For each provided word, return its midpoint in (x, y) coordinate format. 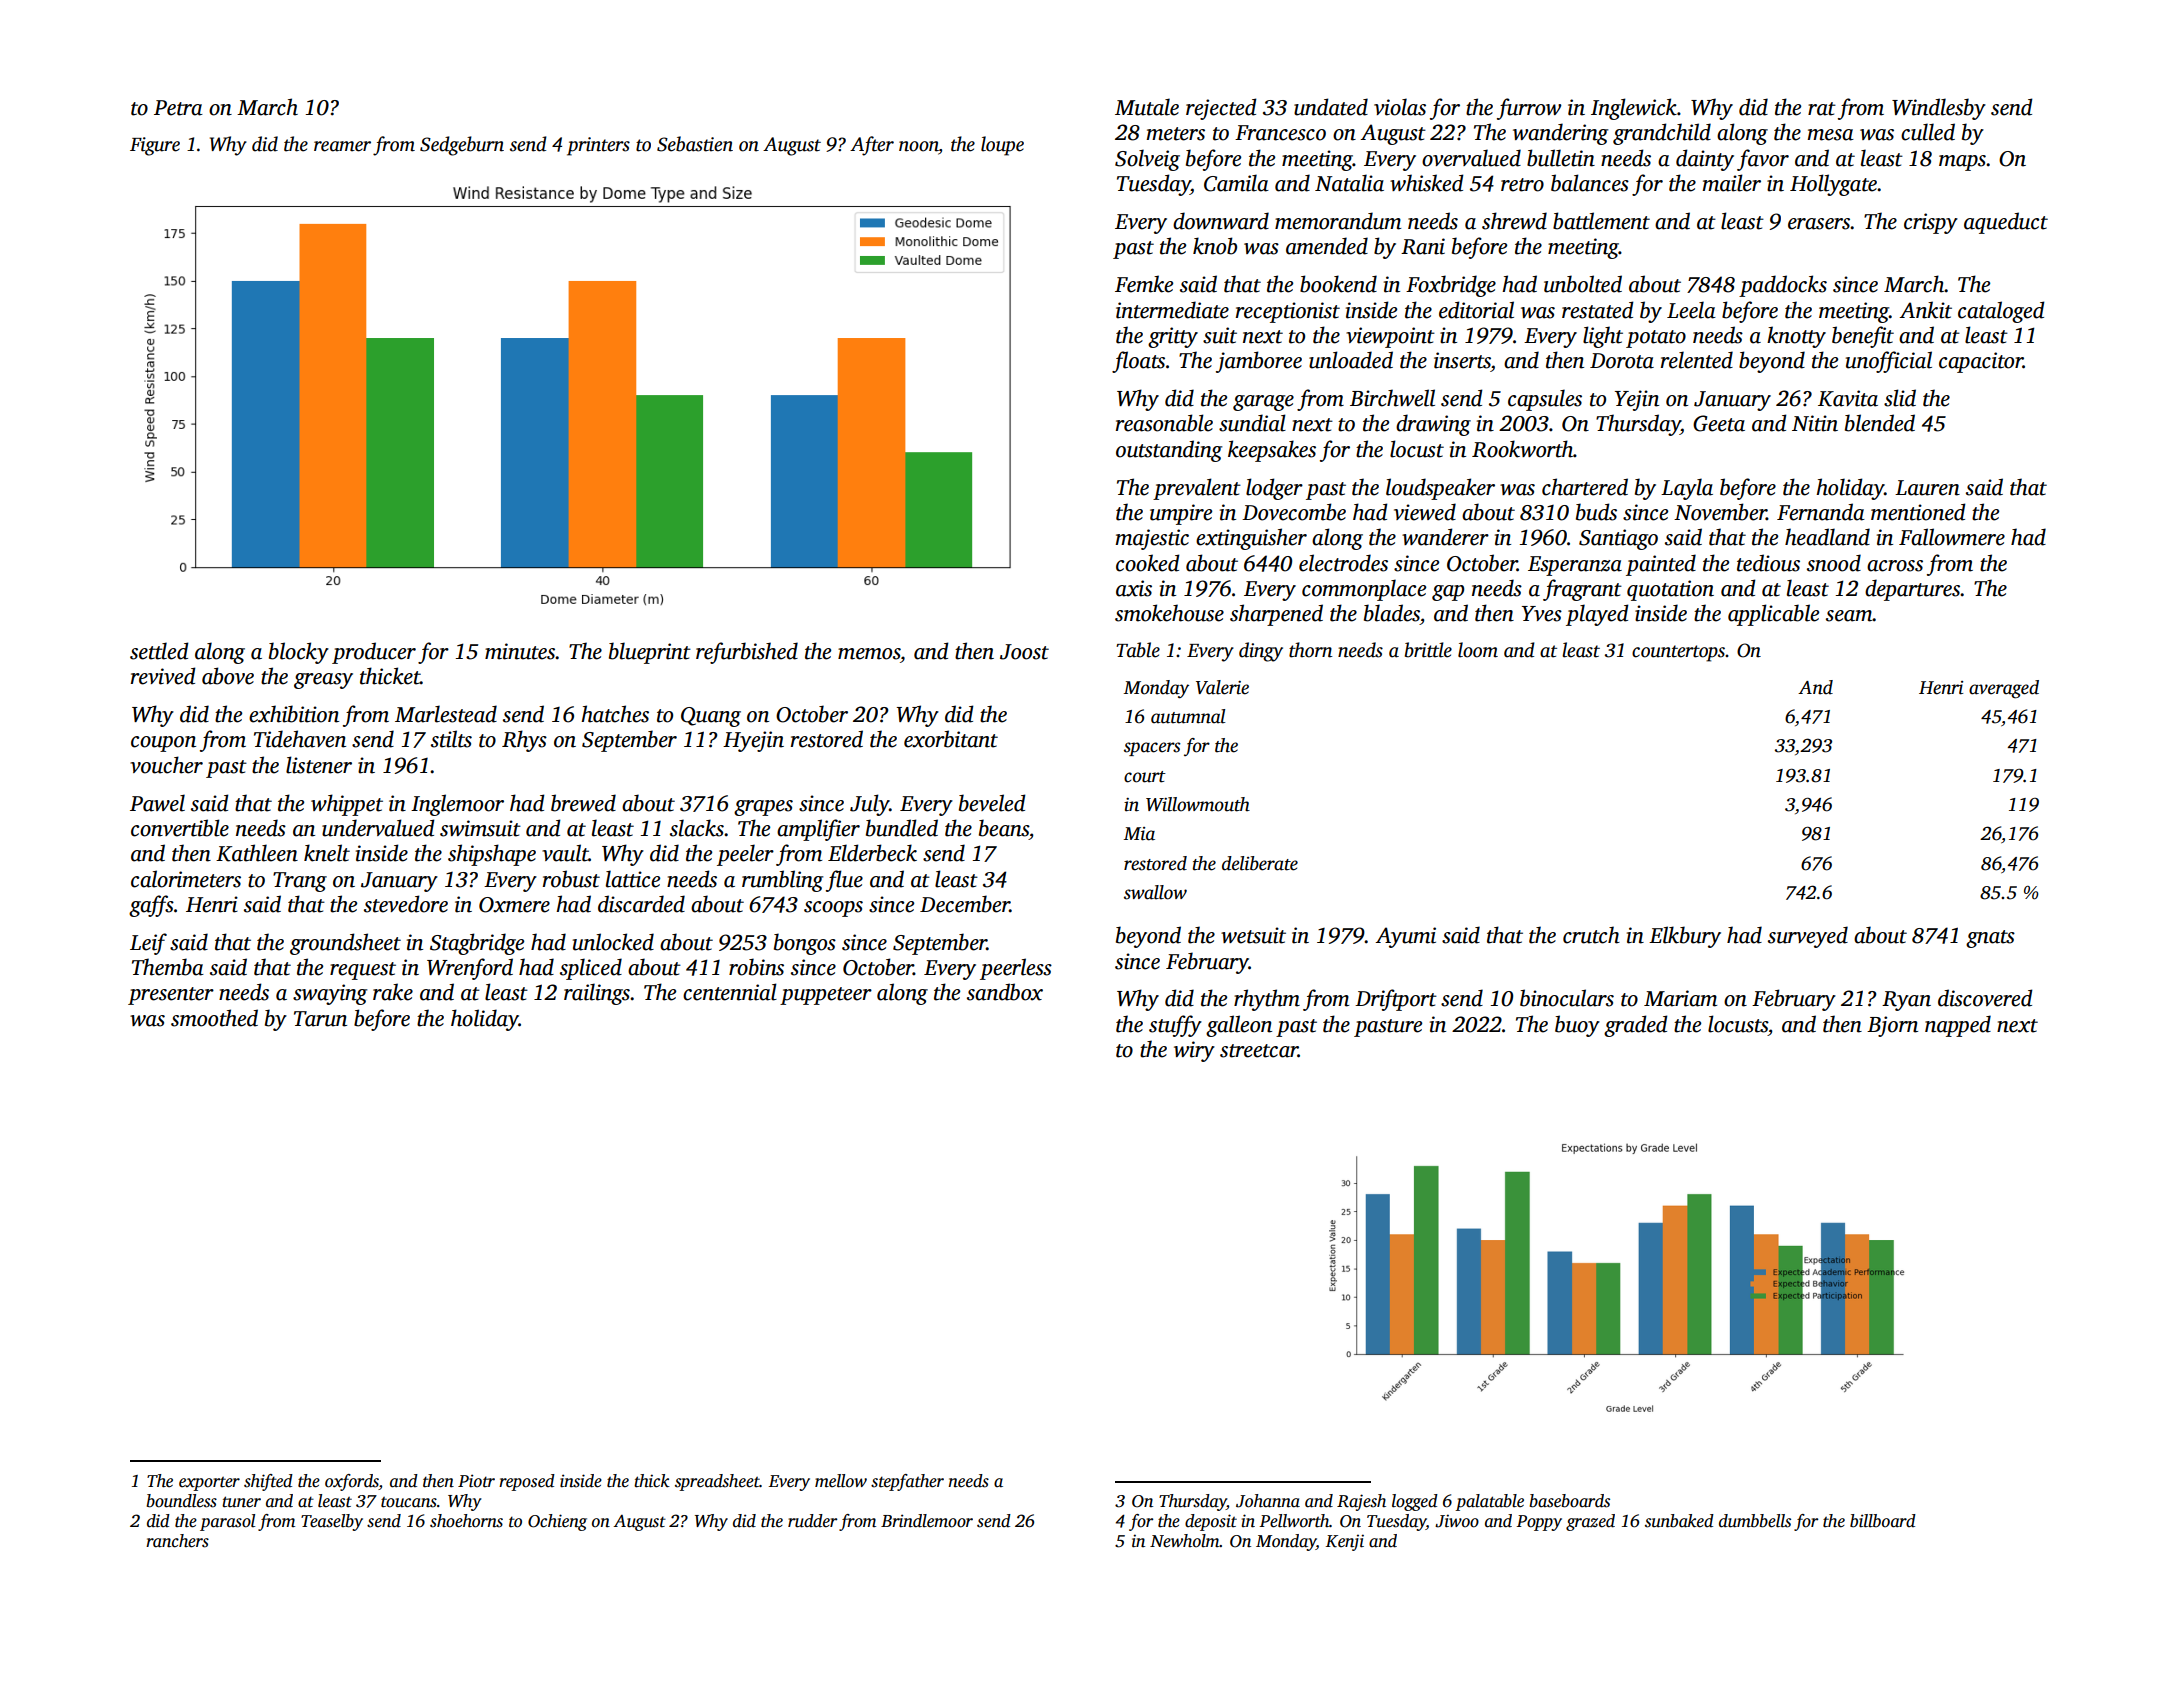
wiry (1194, 1051)
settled (159, 651)
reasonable (1164, 423)
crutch (1591, 935)
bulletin (1561, 158)
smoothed (214, 1018)
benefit (1863, 337)
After (872, 146)
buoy (1577, 1026)
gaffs (151, 906)
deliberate (1260, 863)
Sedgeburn (462, 146)
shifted (268, 1482)
